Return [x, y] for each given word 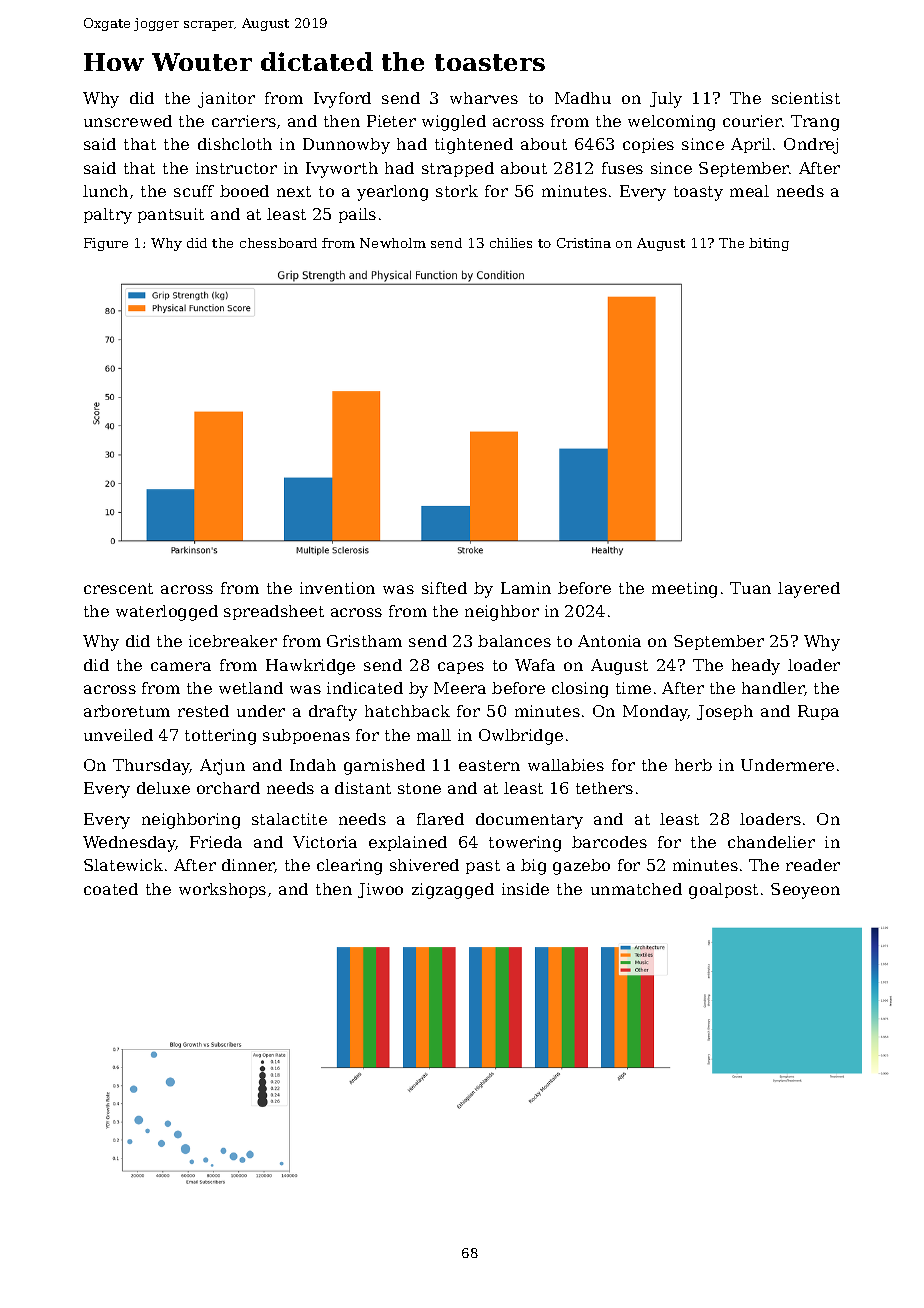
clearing [349, 867]
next [294, 191]
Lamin [526, 588]
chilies [511, 243]
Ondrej [811, 146]
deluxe [163, 788]
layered [809, 590]
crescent [118, 588]
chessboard [278, 243]
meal [749, 191]
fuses [622, 168]
